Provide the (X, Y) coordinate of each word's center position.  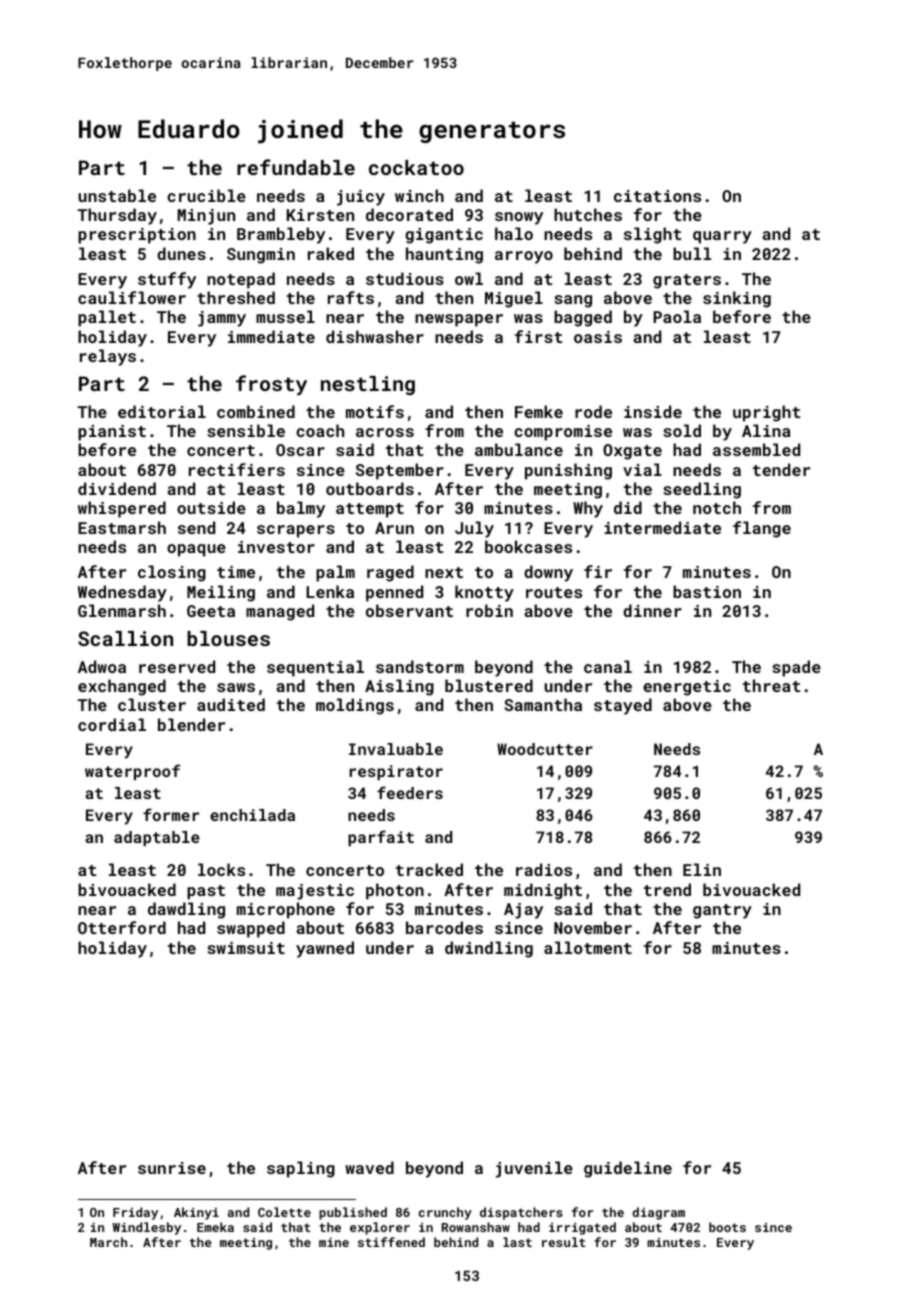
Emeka (215, 1227)
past (206, 892)
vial (642, 469)
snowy (519, 218)
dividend (117, 488)
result (563, 1242)
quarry (722, 237)
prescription (137, 236)
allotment (588, 947)
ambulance (519, 449)
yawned (325, 949)
